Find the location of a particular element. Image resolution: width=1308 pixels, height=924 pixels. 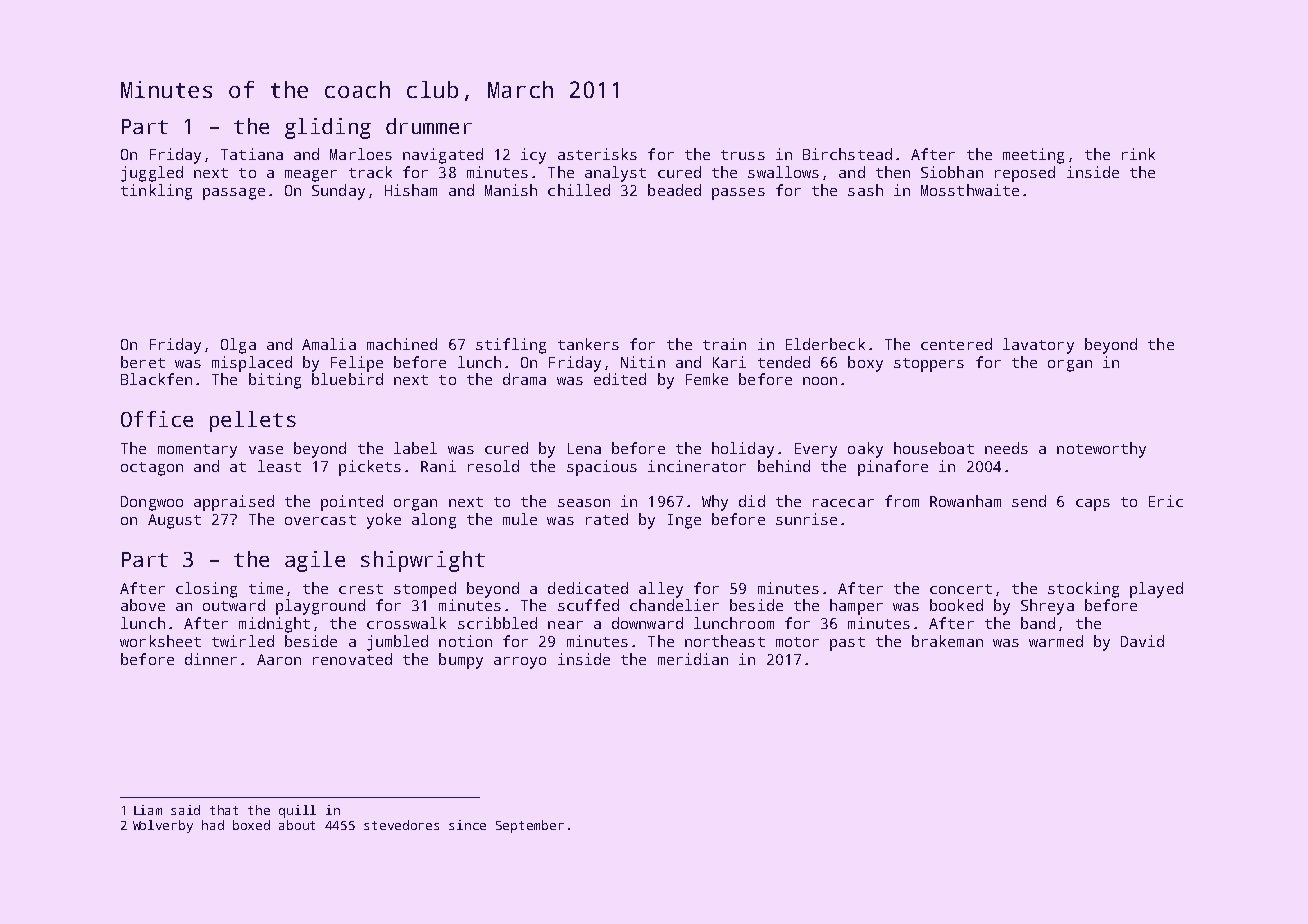

Office is located at coordinates (157, 419).
